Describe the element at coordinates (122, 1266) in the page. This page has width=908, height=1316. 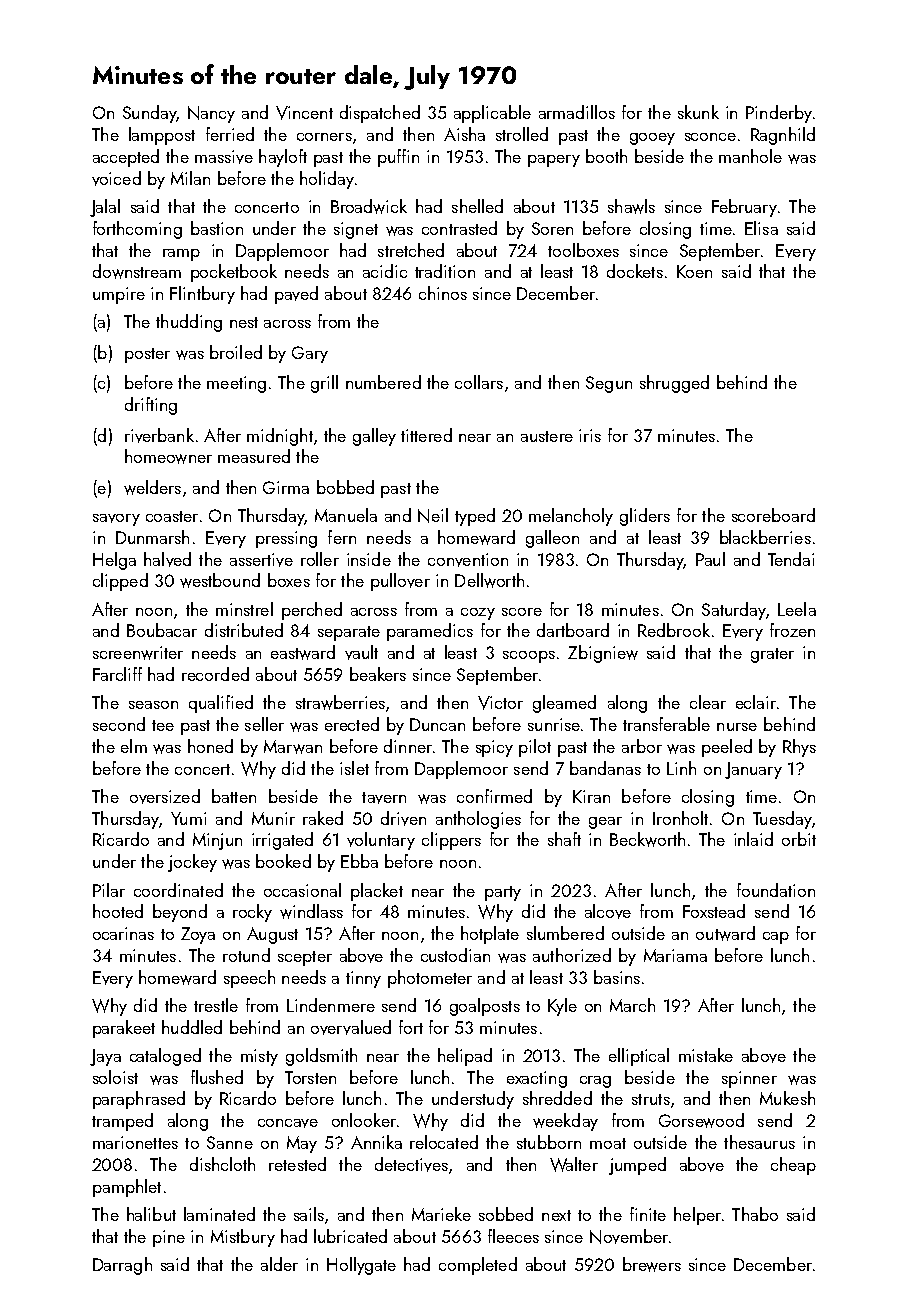
I see `Darragh` at that location.
